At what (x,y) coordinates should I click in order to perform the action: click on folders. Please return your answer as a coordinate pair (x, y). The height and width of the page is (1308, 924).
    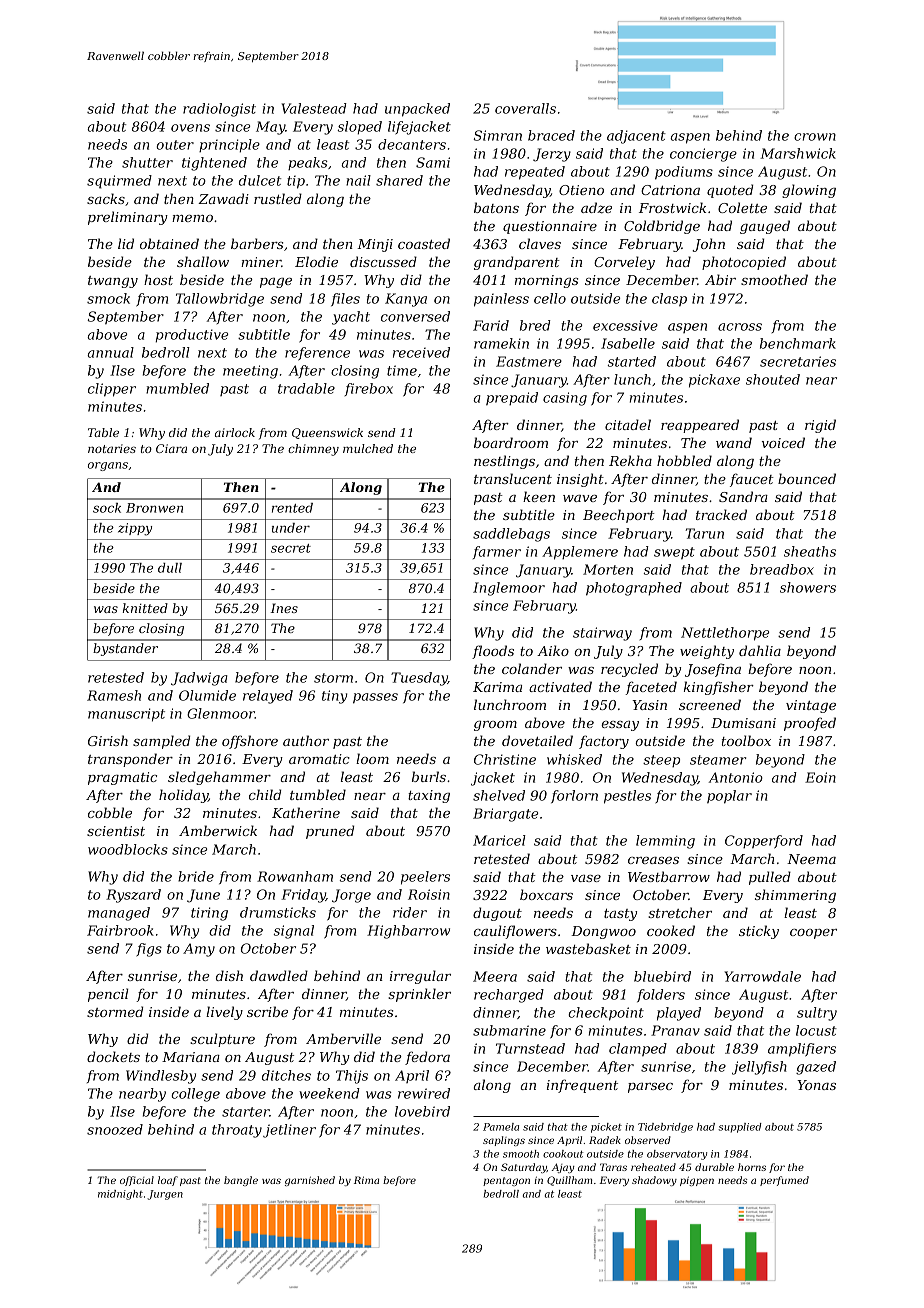
    Looking at the image, I should click on (661, 995).
